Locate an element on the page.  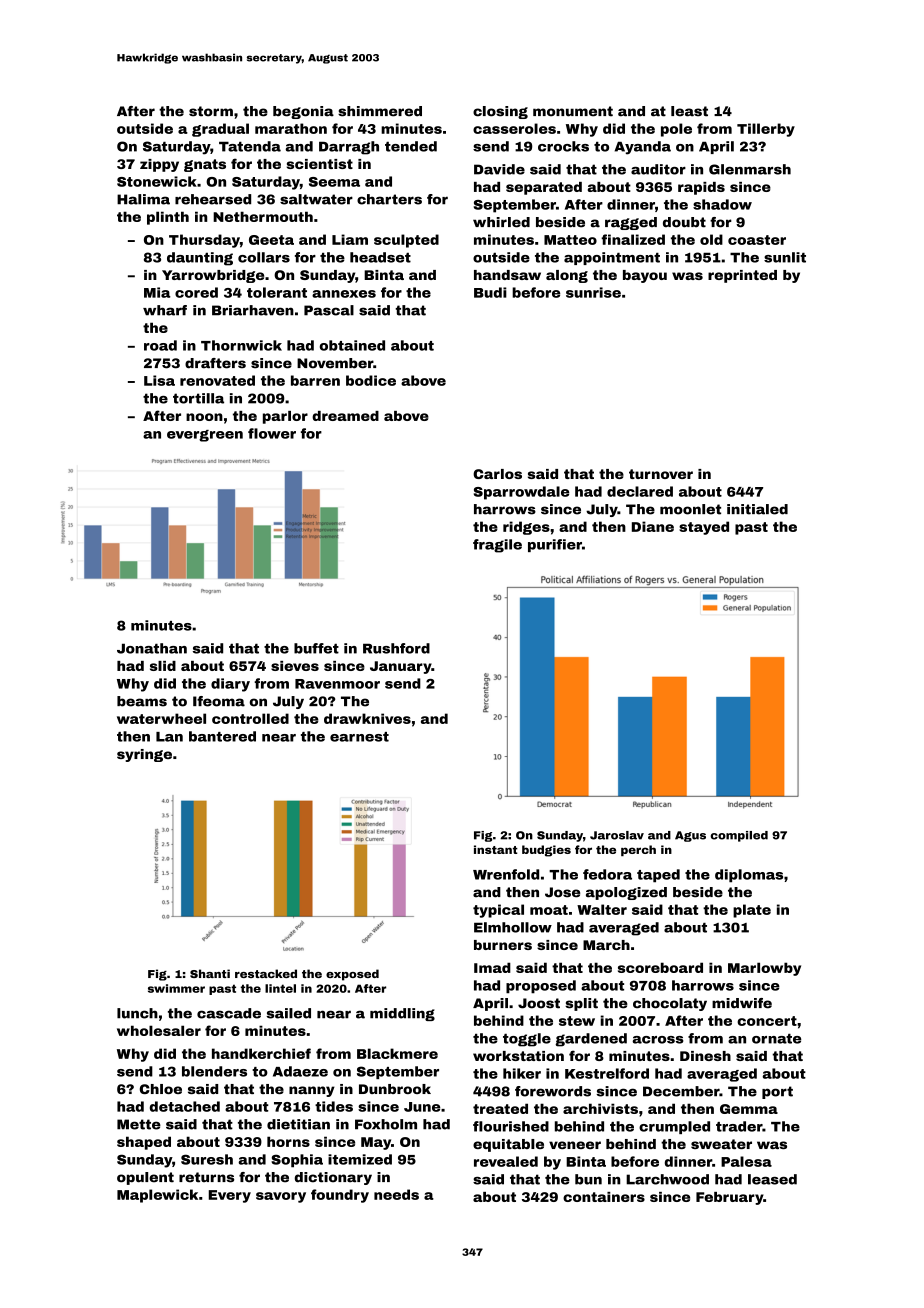
savory is located at coordinates (281, 1197).
